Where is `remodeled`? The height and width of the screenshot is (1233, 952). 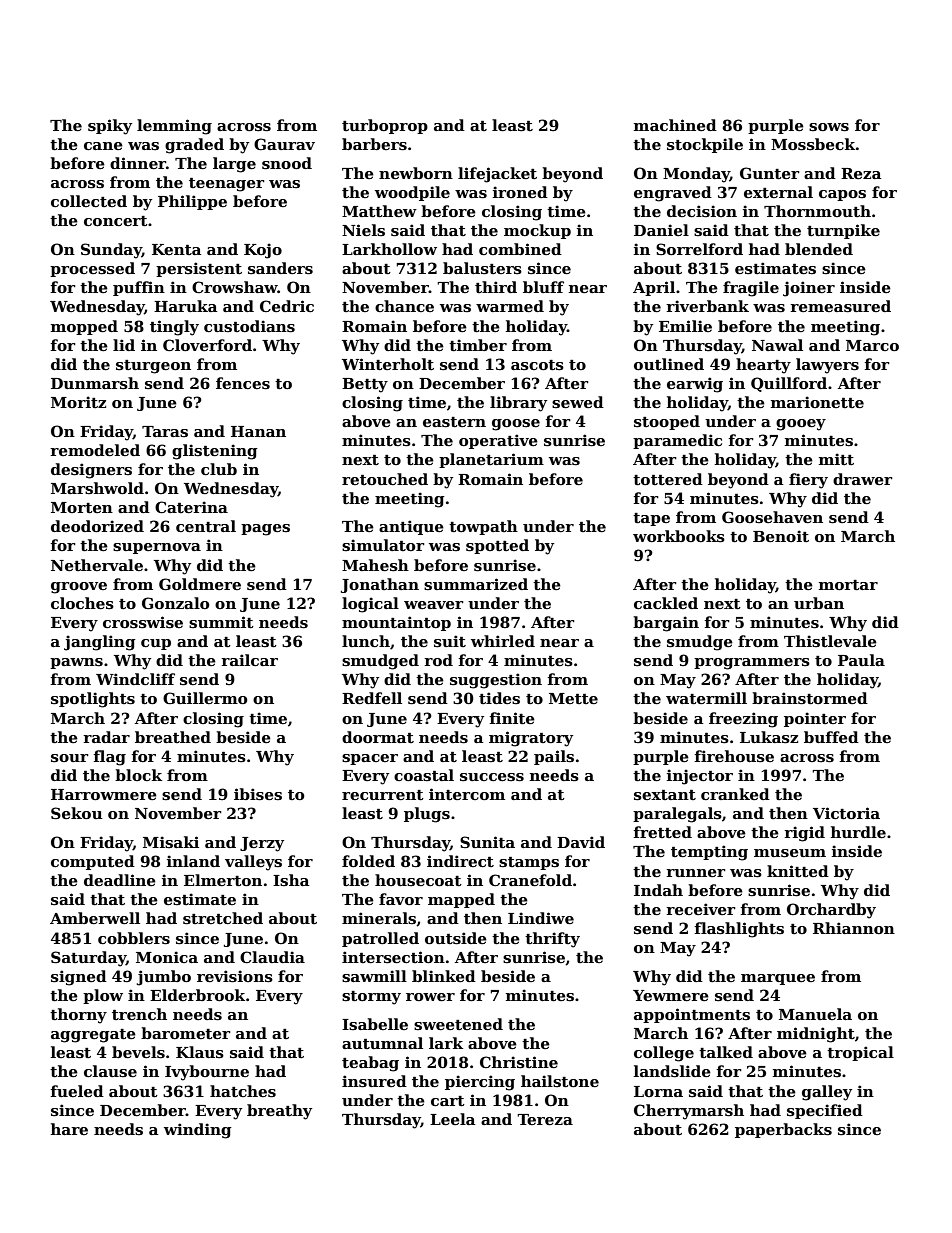
remodeled is located at coordinates (95, 450).
